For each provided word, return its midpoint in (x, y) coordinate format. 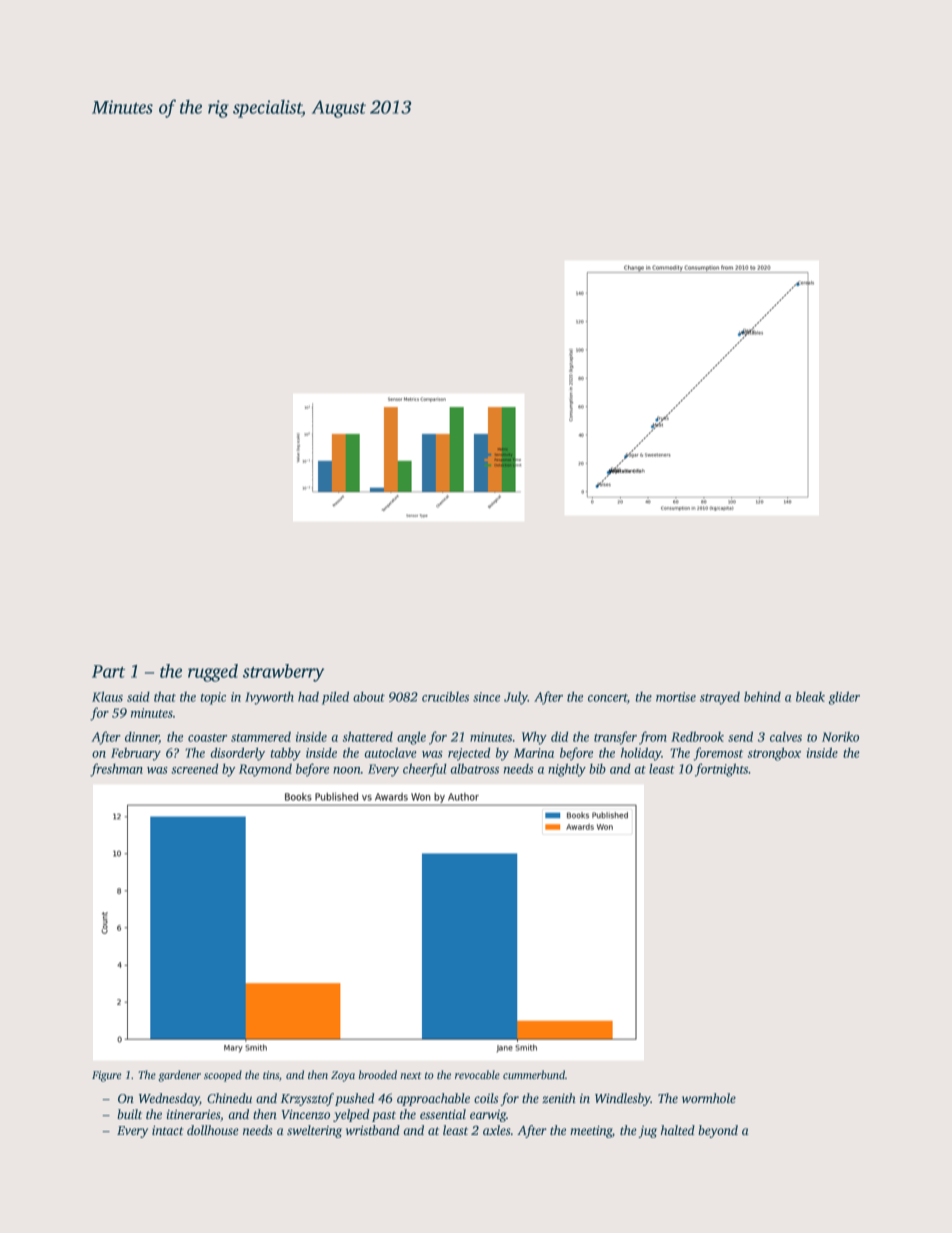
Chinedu (229, 1098)
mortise (676, 697)
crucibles (445, 696)
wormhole (709, 1098)
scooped (223, 1076)
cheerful (425, 770)
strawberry (283, 673)
